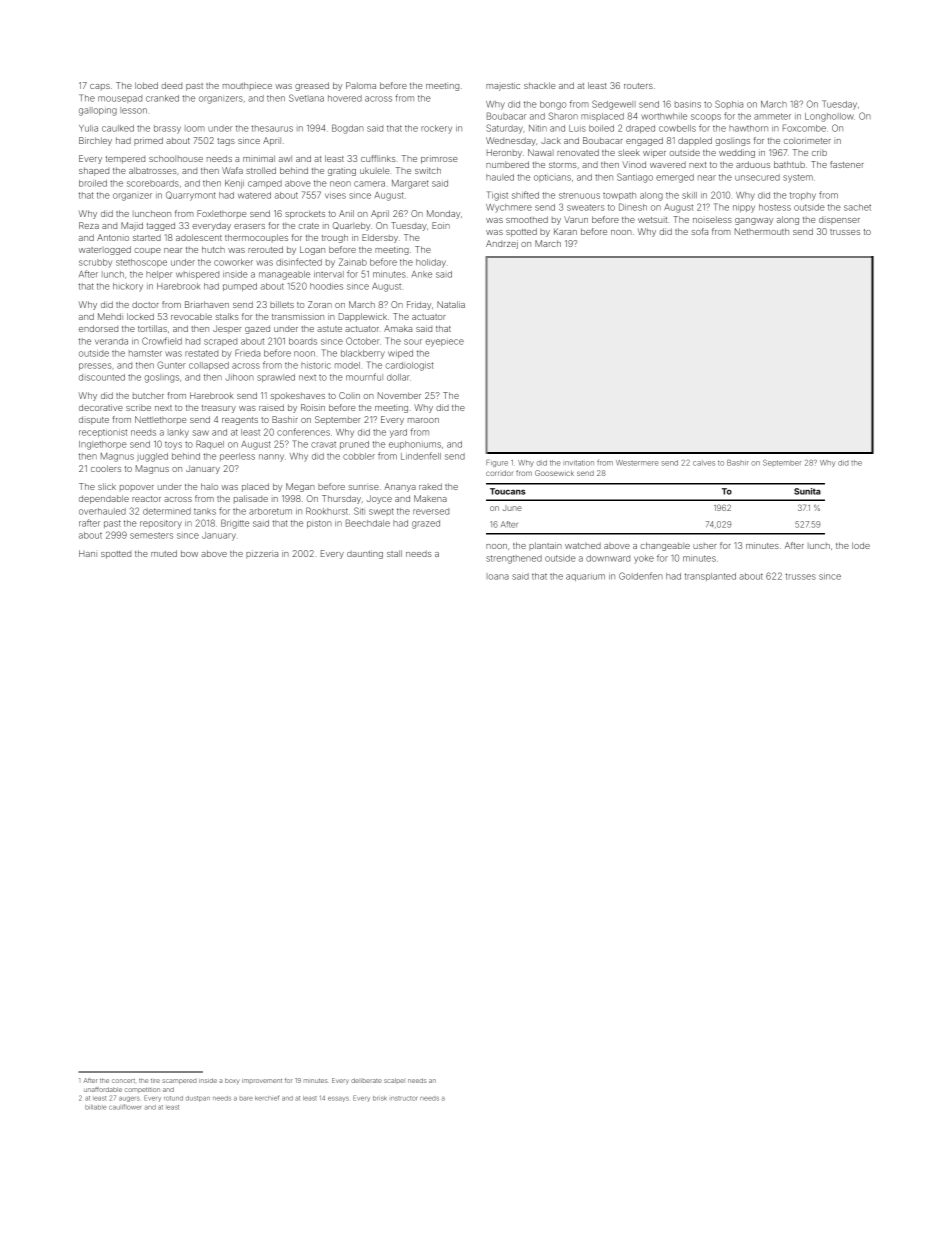  Describe the element at coordinates (553, 105) in the document. I see `bongo` at that location.
